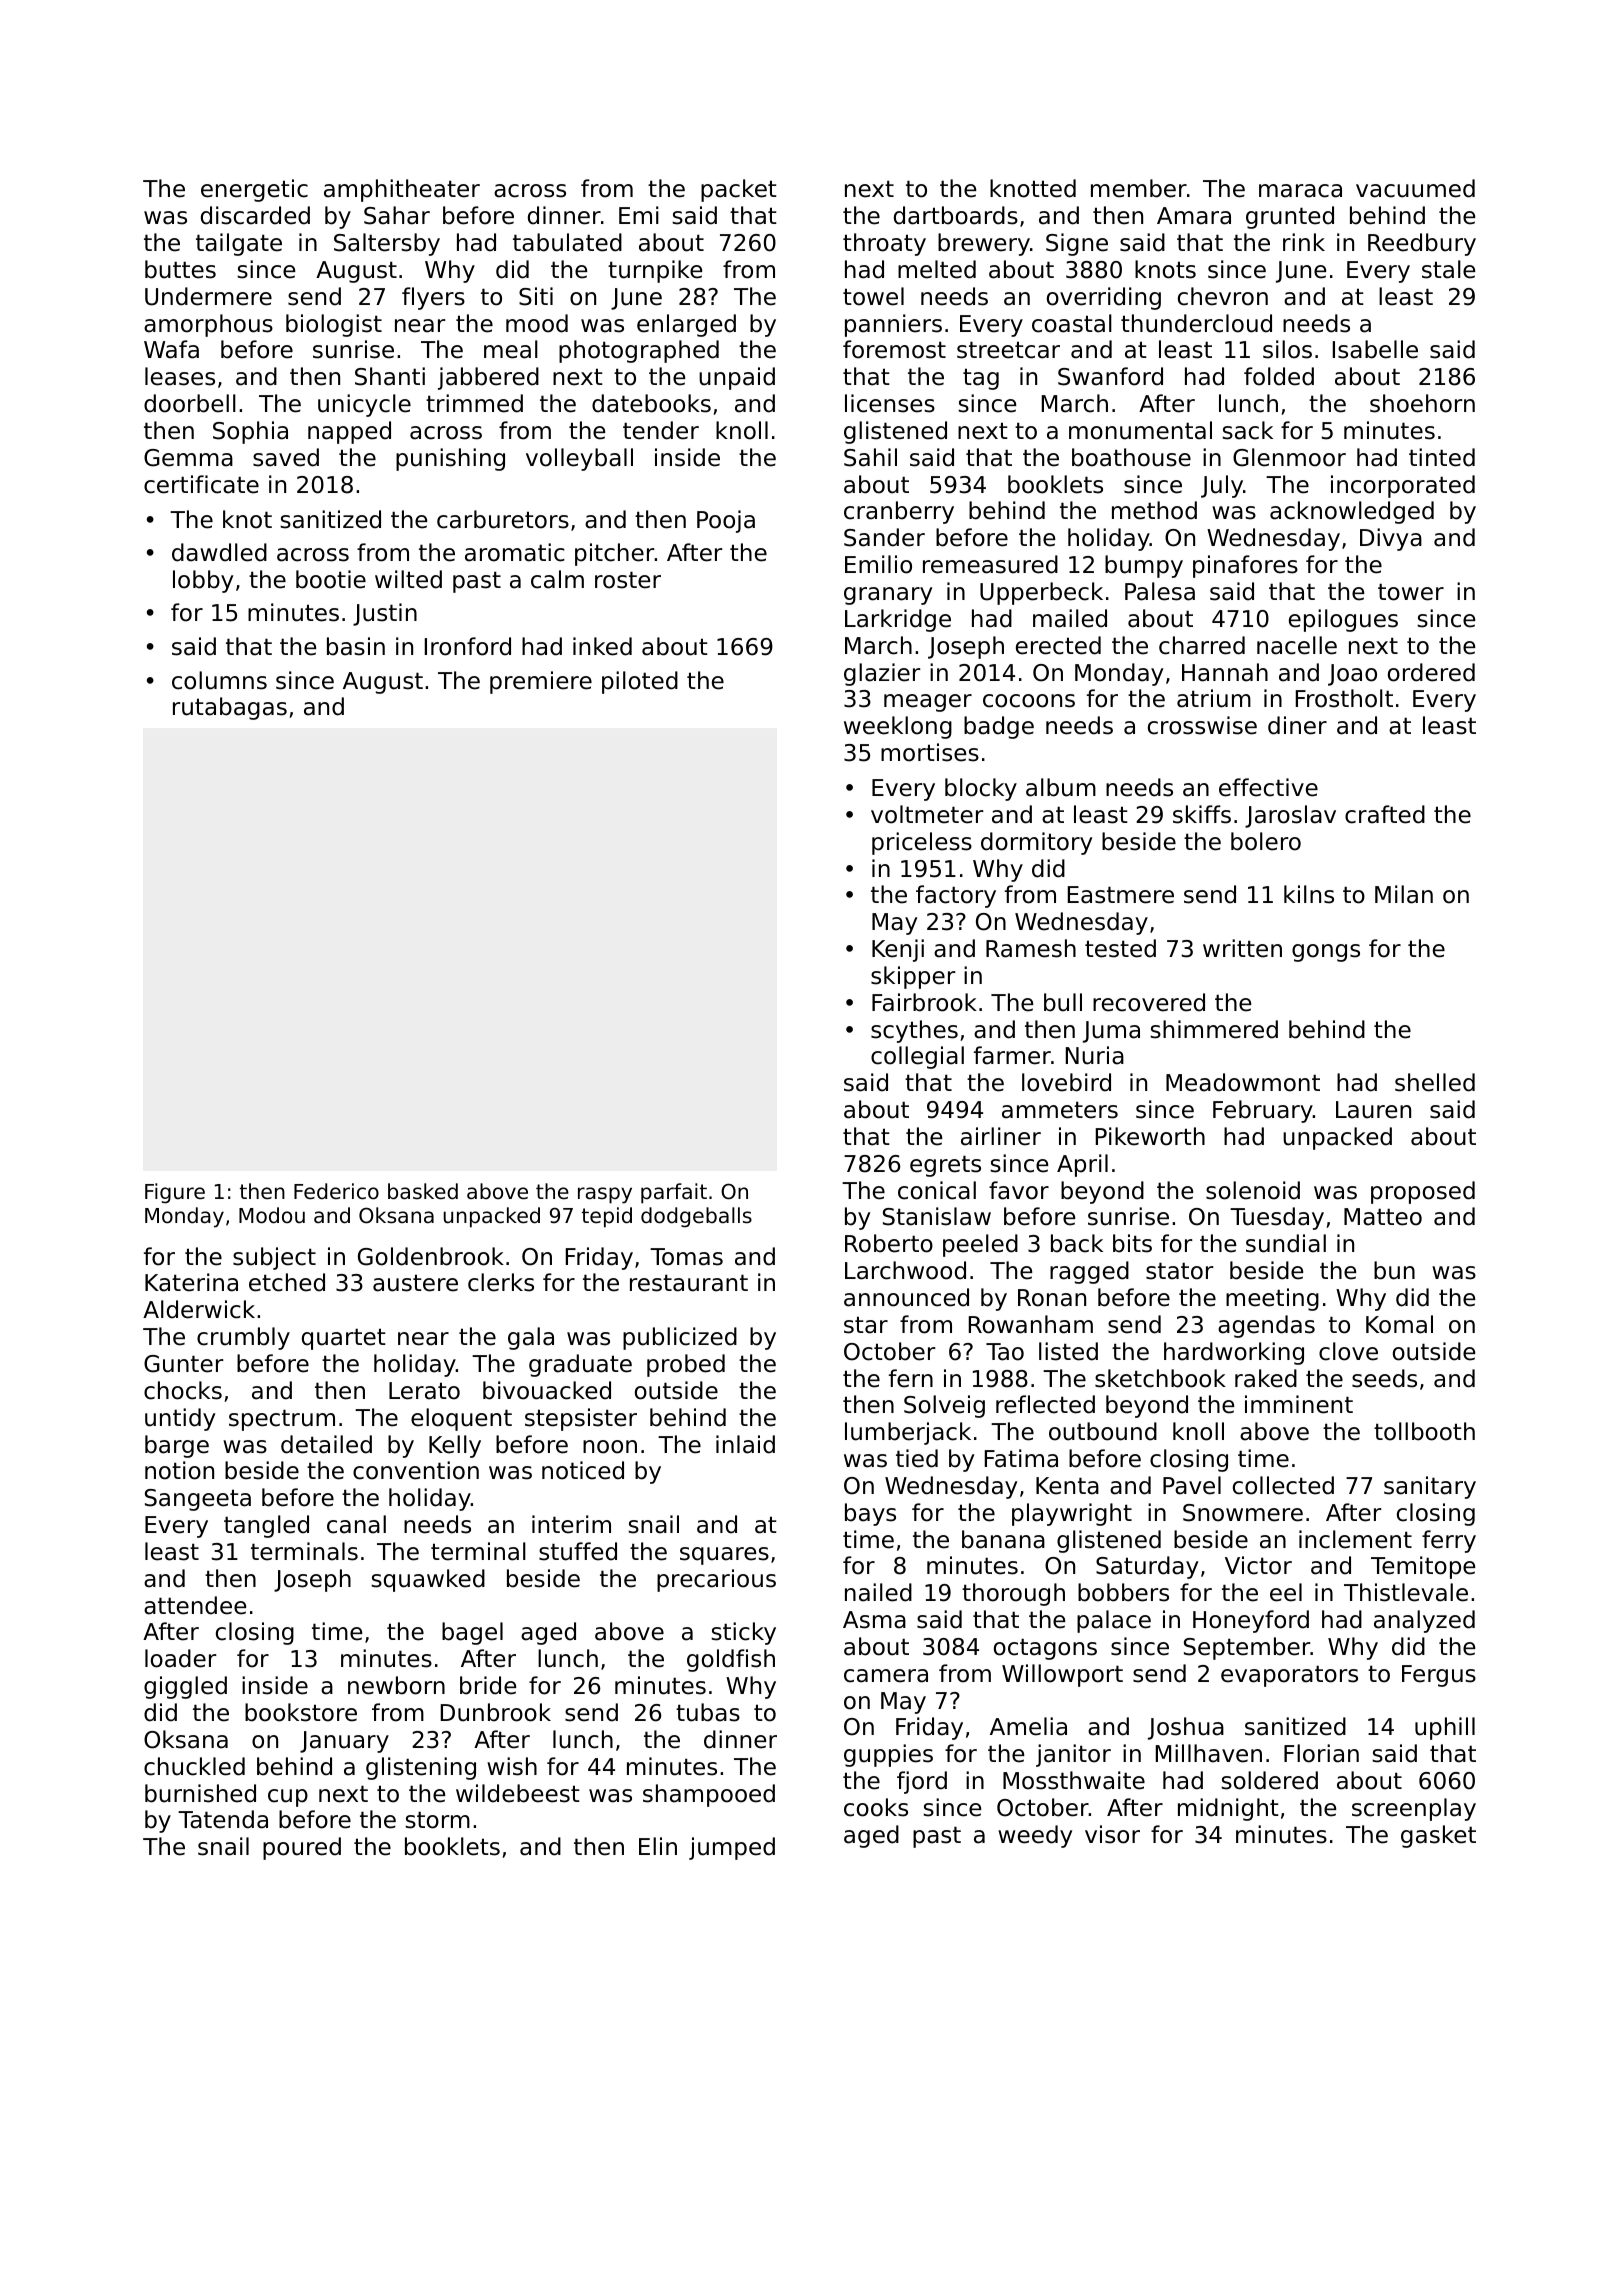 The width and height of the page is (1620, 2292). What do you see at coordinates (1021, 1458) in the page?
I see `Fatima` at bounding box center [1021, 1458].
